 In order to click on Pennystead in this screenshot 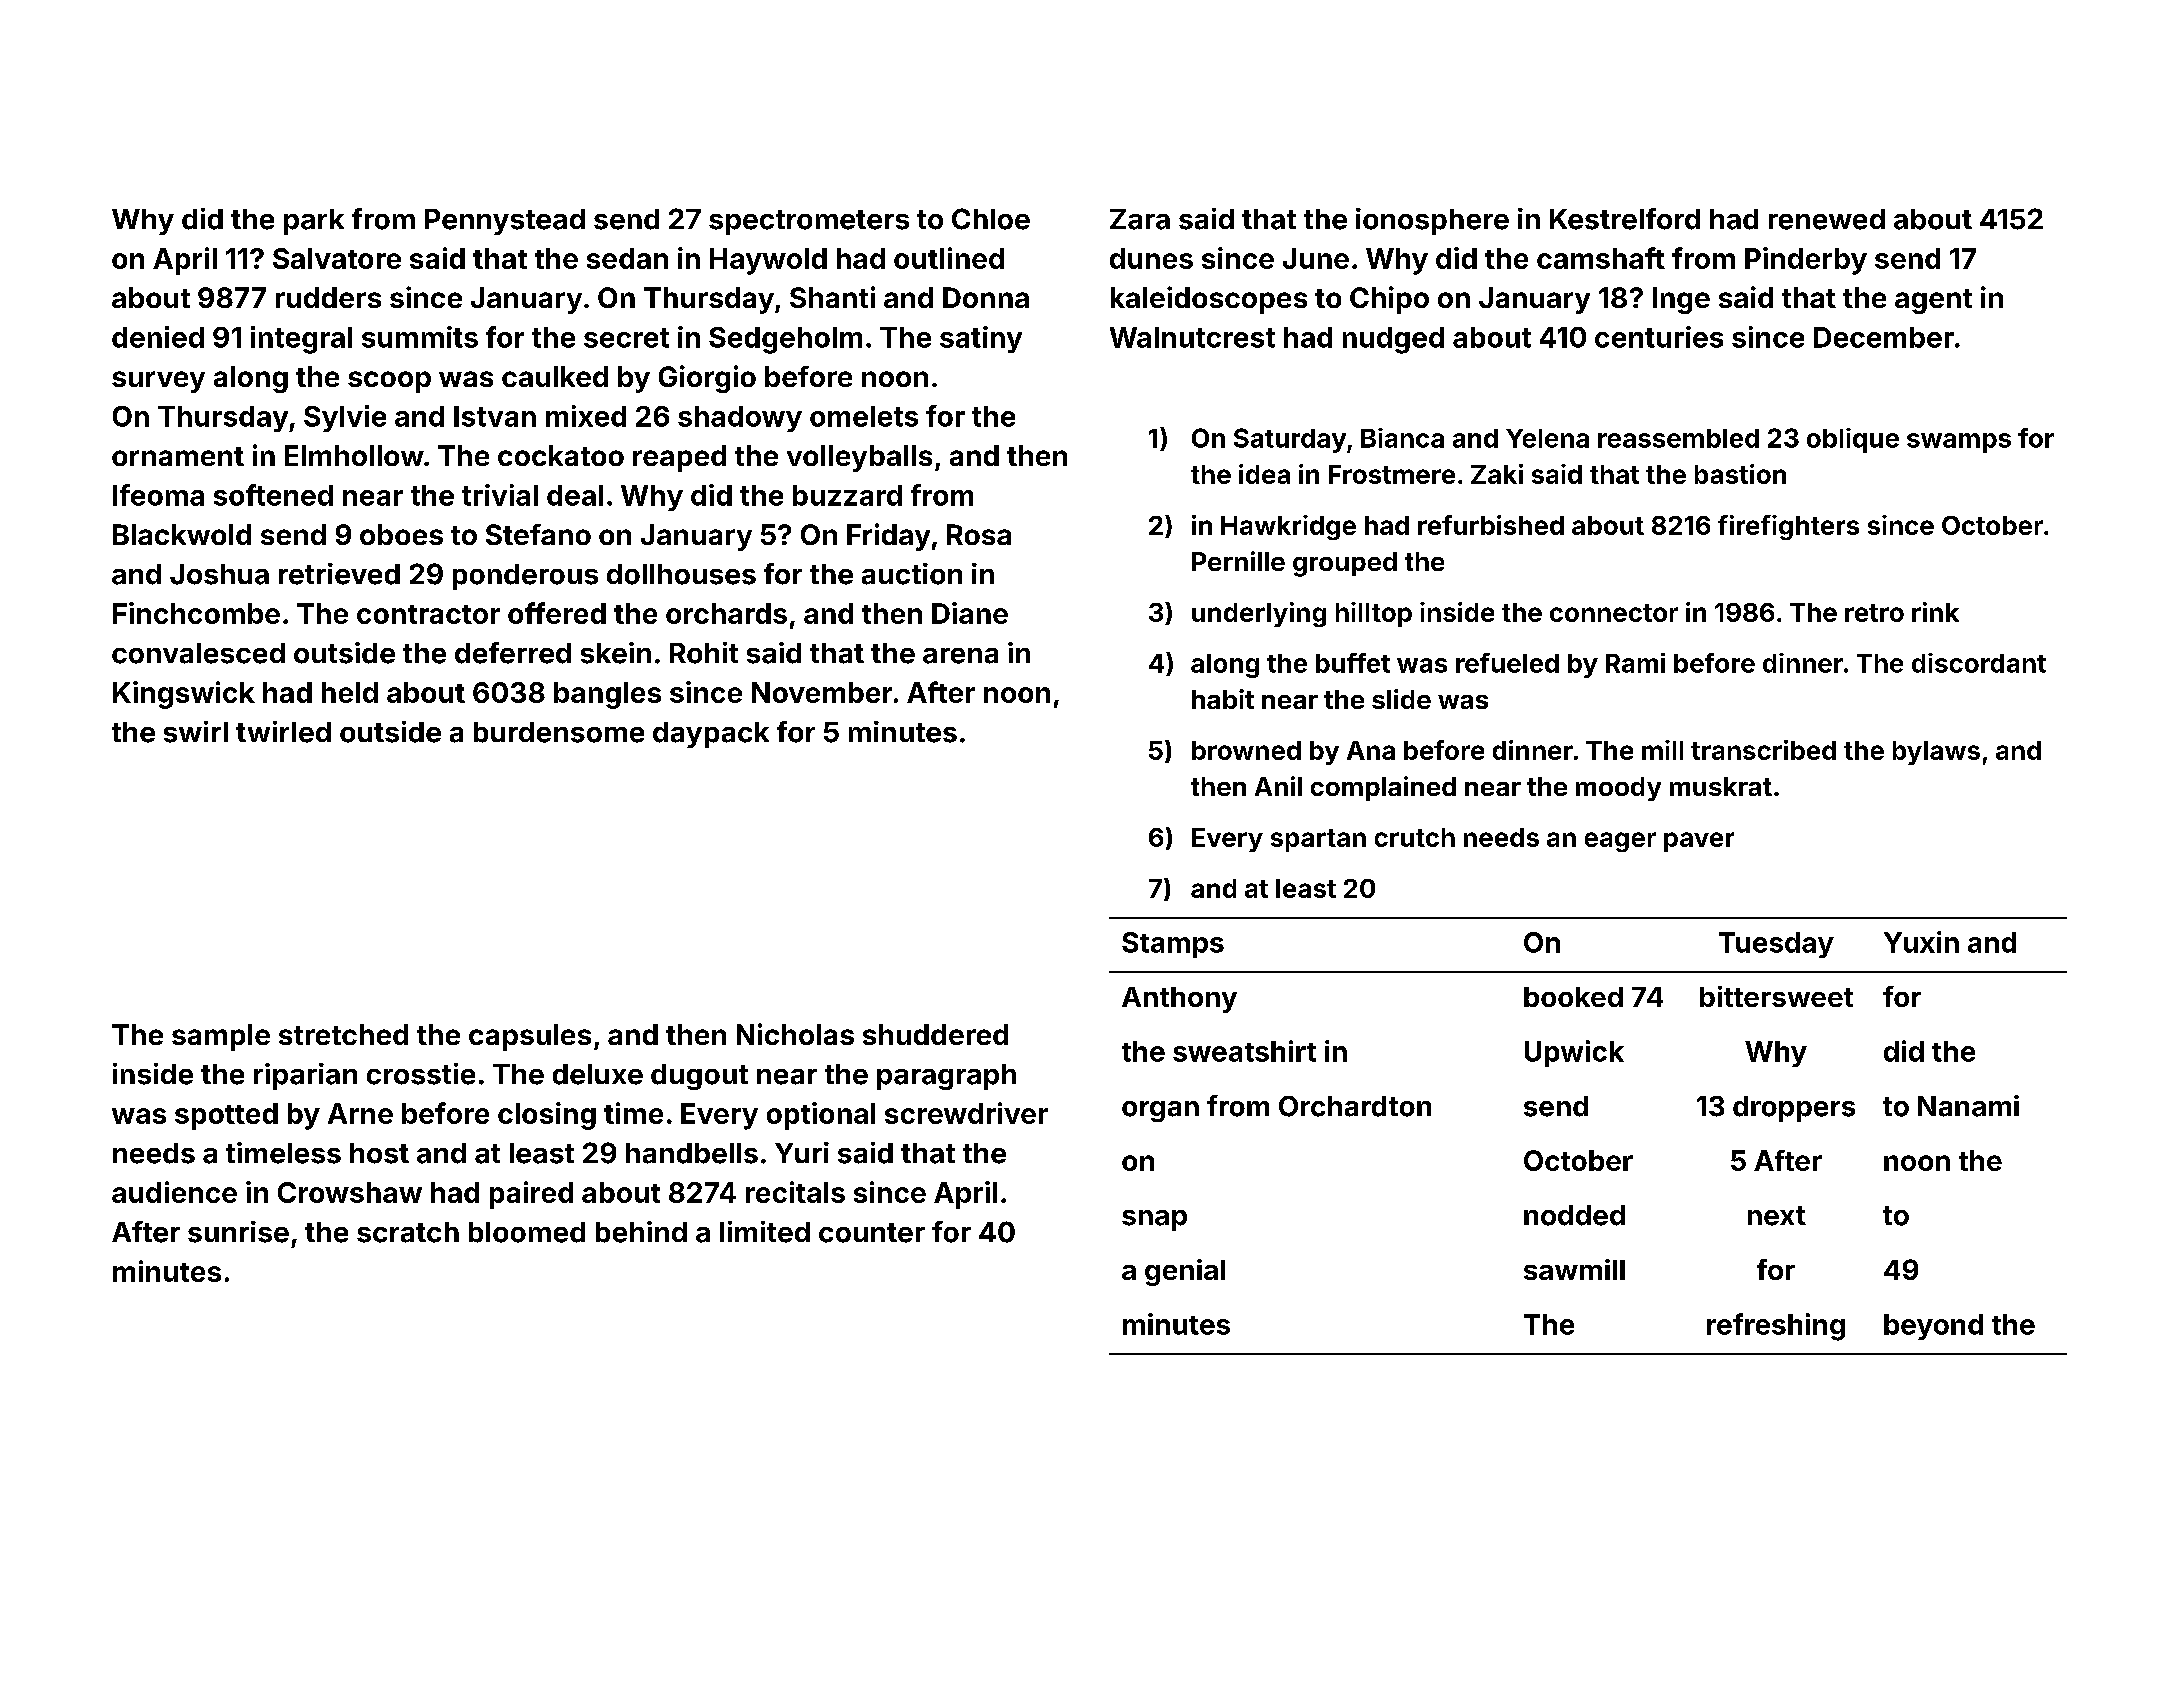, I will do `click(505, 222)`.
